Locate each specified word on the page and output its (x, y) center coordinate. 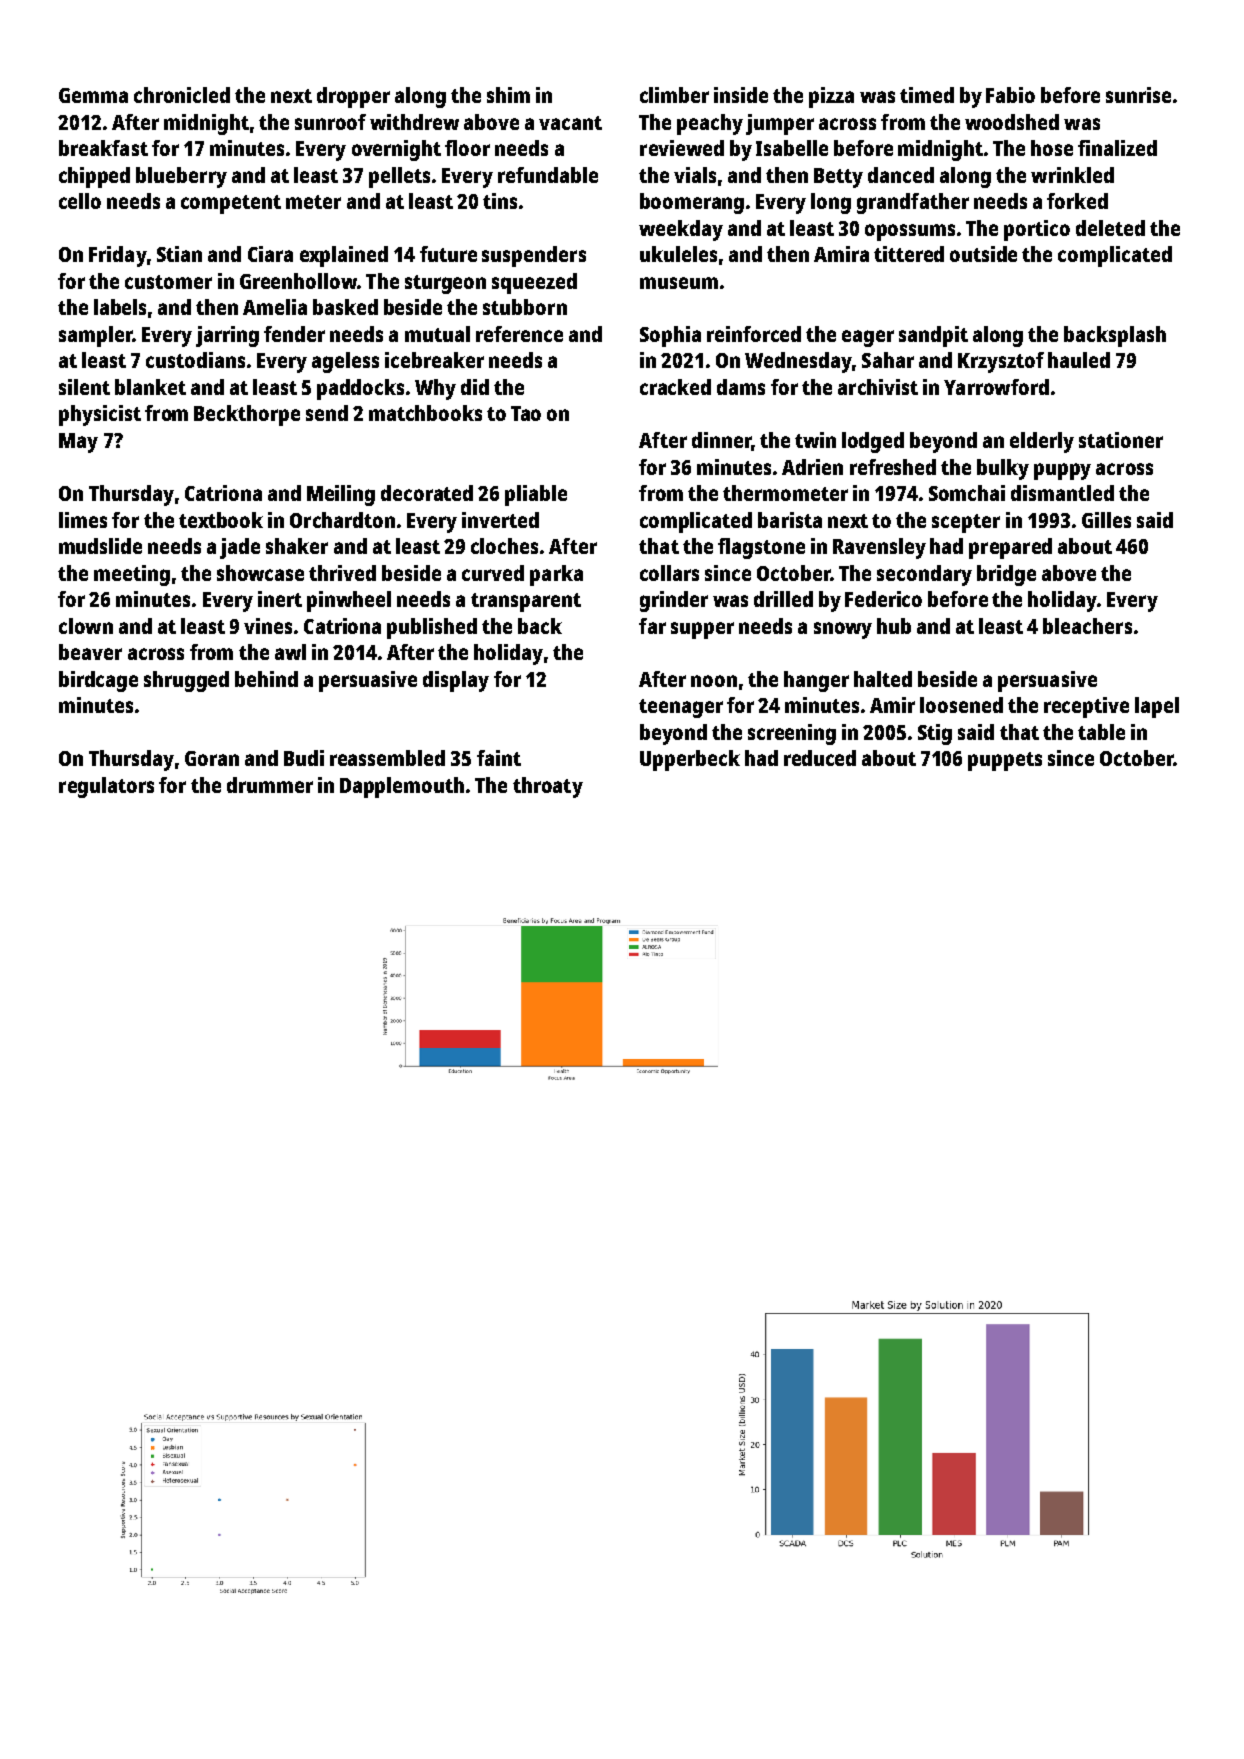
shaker (297, 546)
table (1101, 732)
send (327, 413)
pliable (536, 495)
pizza (831, 97)
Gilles (1106, 520)
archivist (878, 387)
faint (499, 758)
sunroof (330, 122)
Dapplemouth (402, 787)
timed (927, 95)
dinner (721, 440)
